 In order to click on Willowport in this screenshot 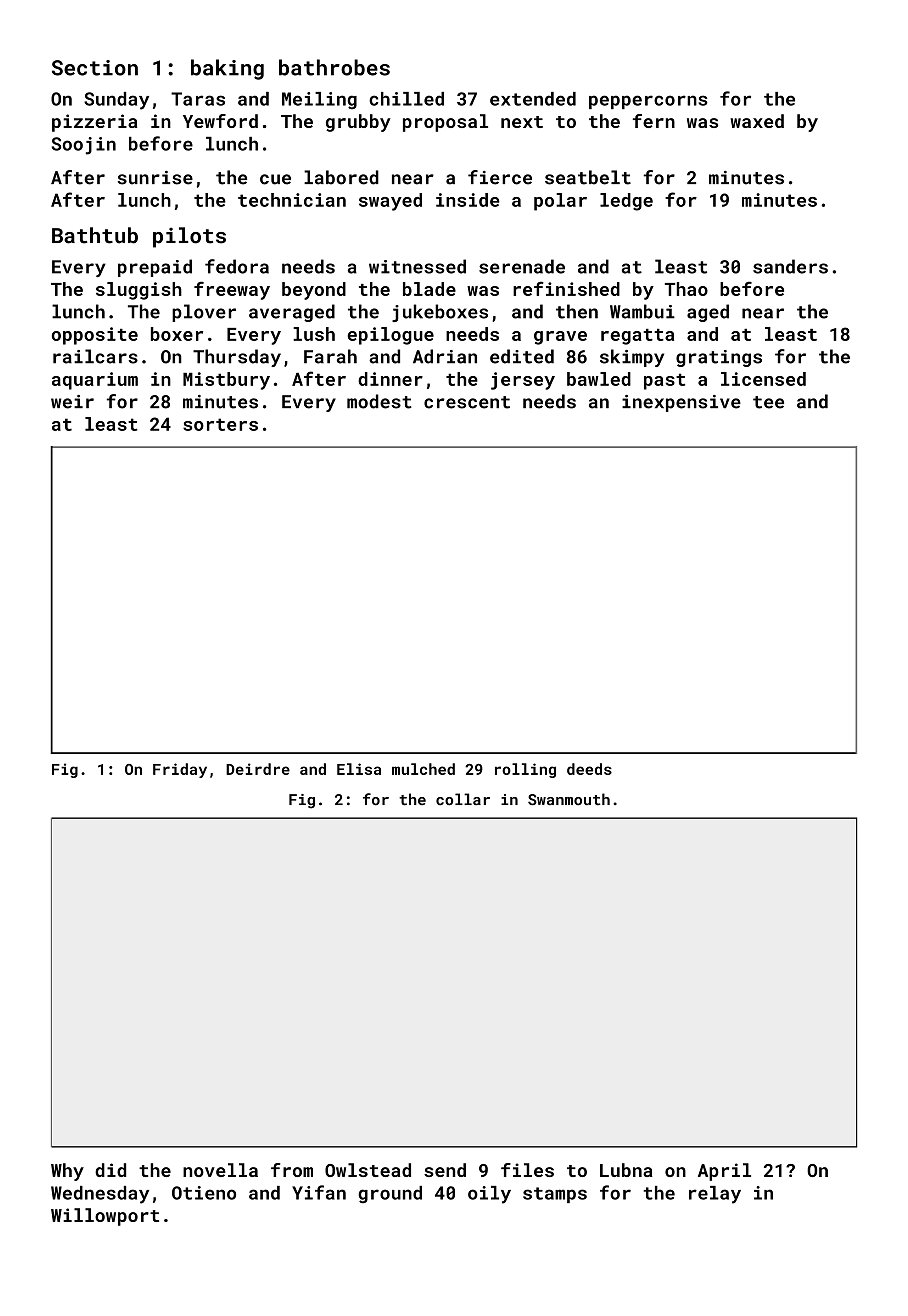, I will do `click(105, 1217)`.
